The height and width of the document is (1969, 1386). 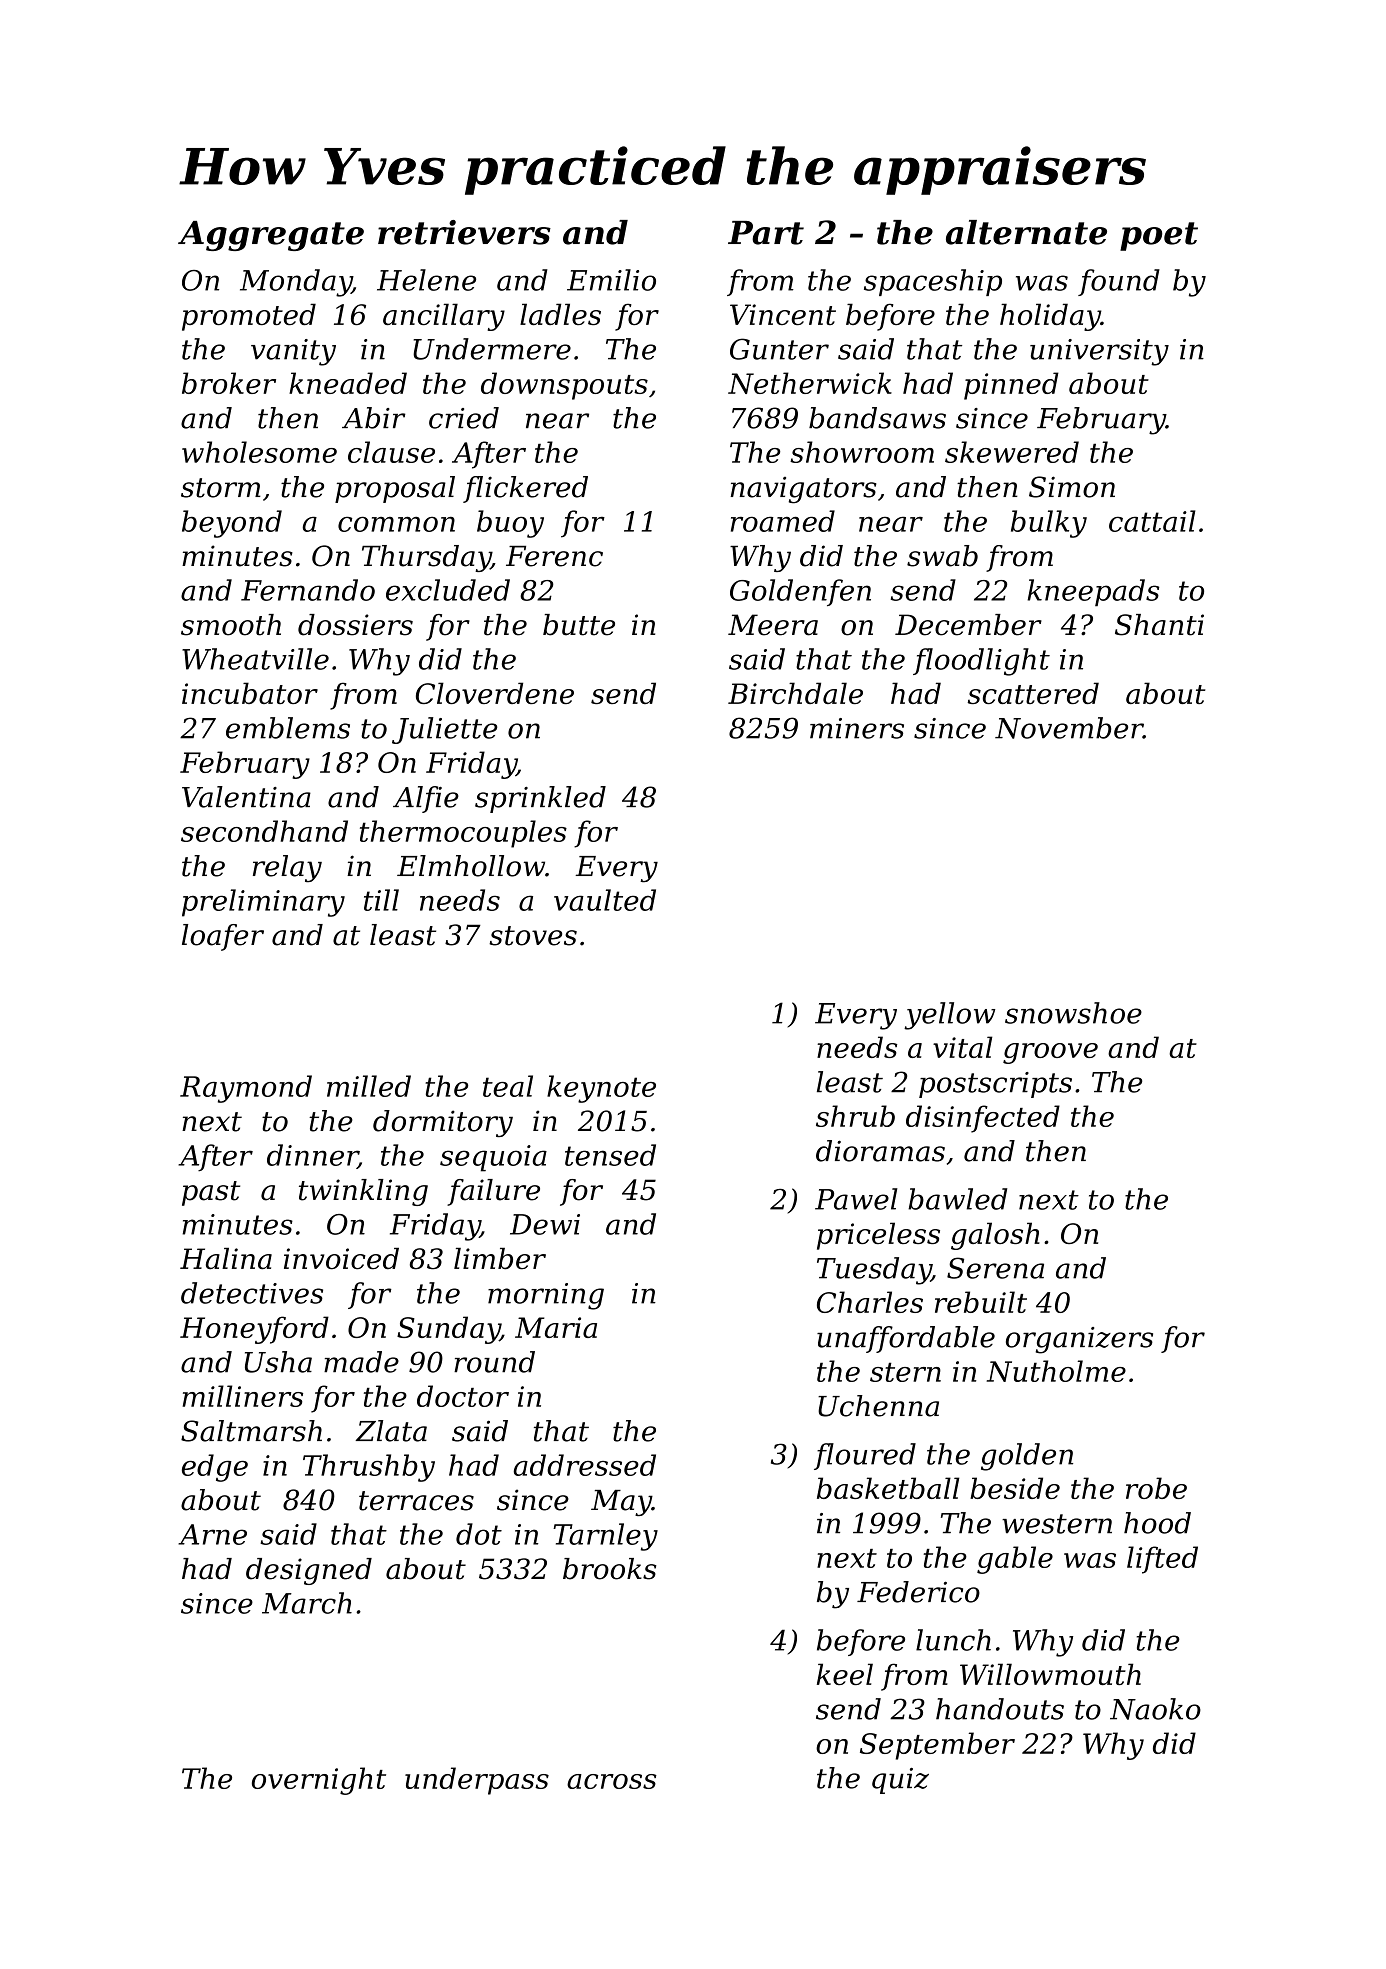 I want to click on Netherwick, so click(x=810, y=383).
